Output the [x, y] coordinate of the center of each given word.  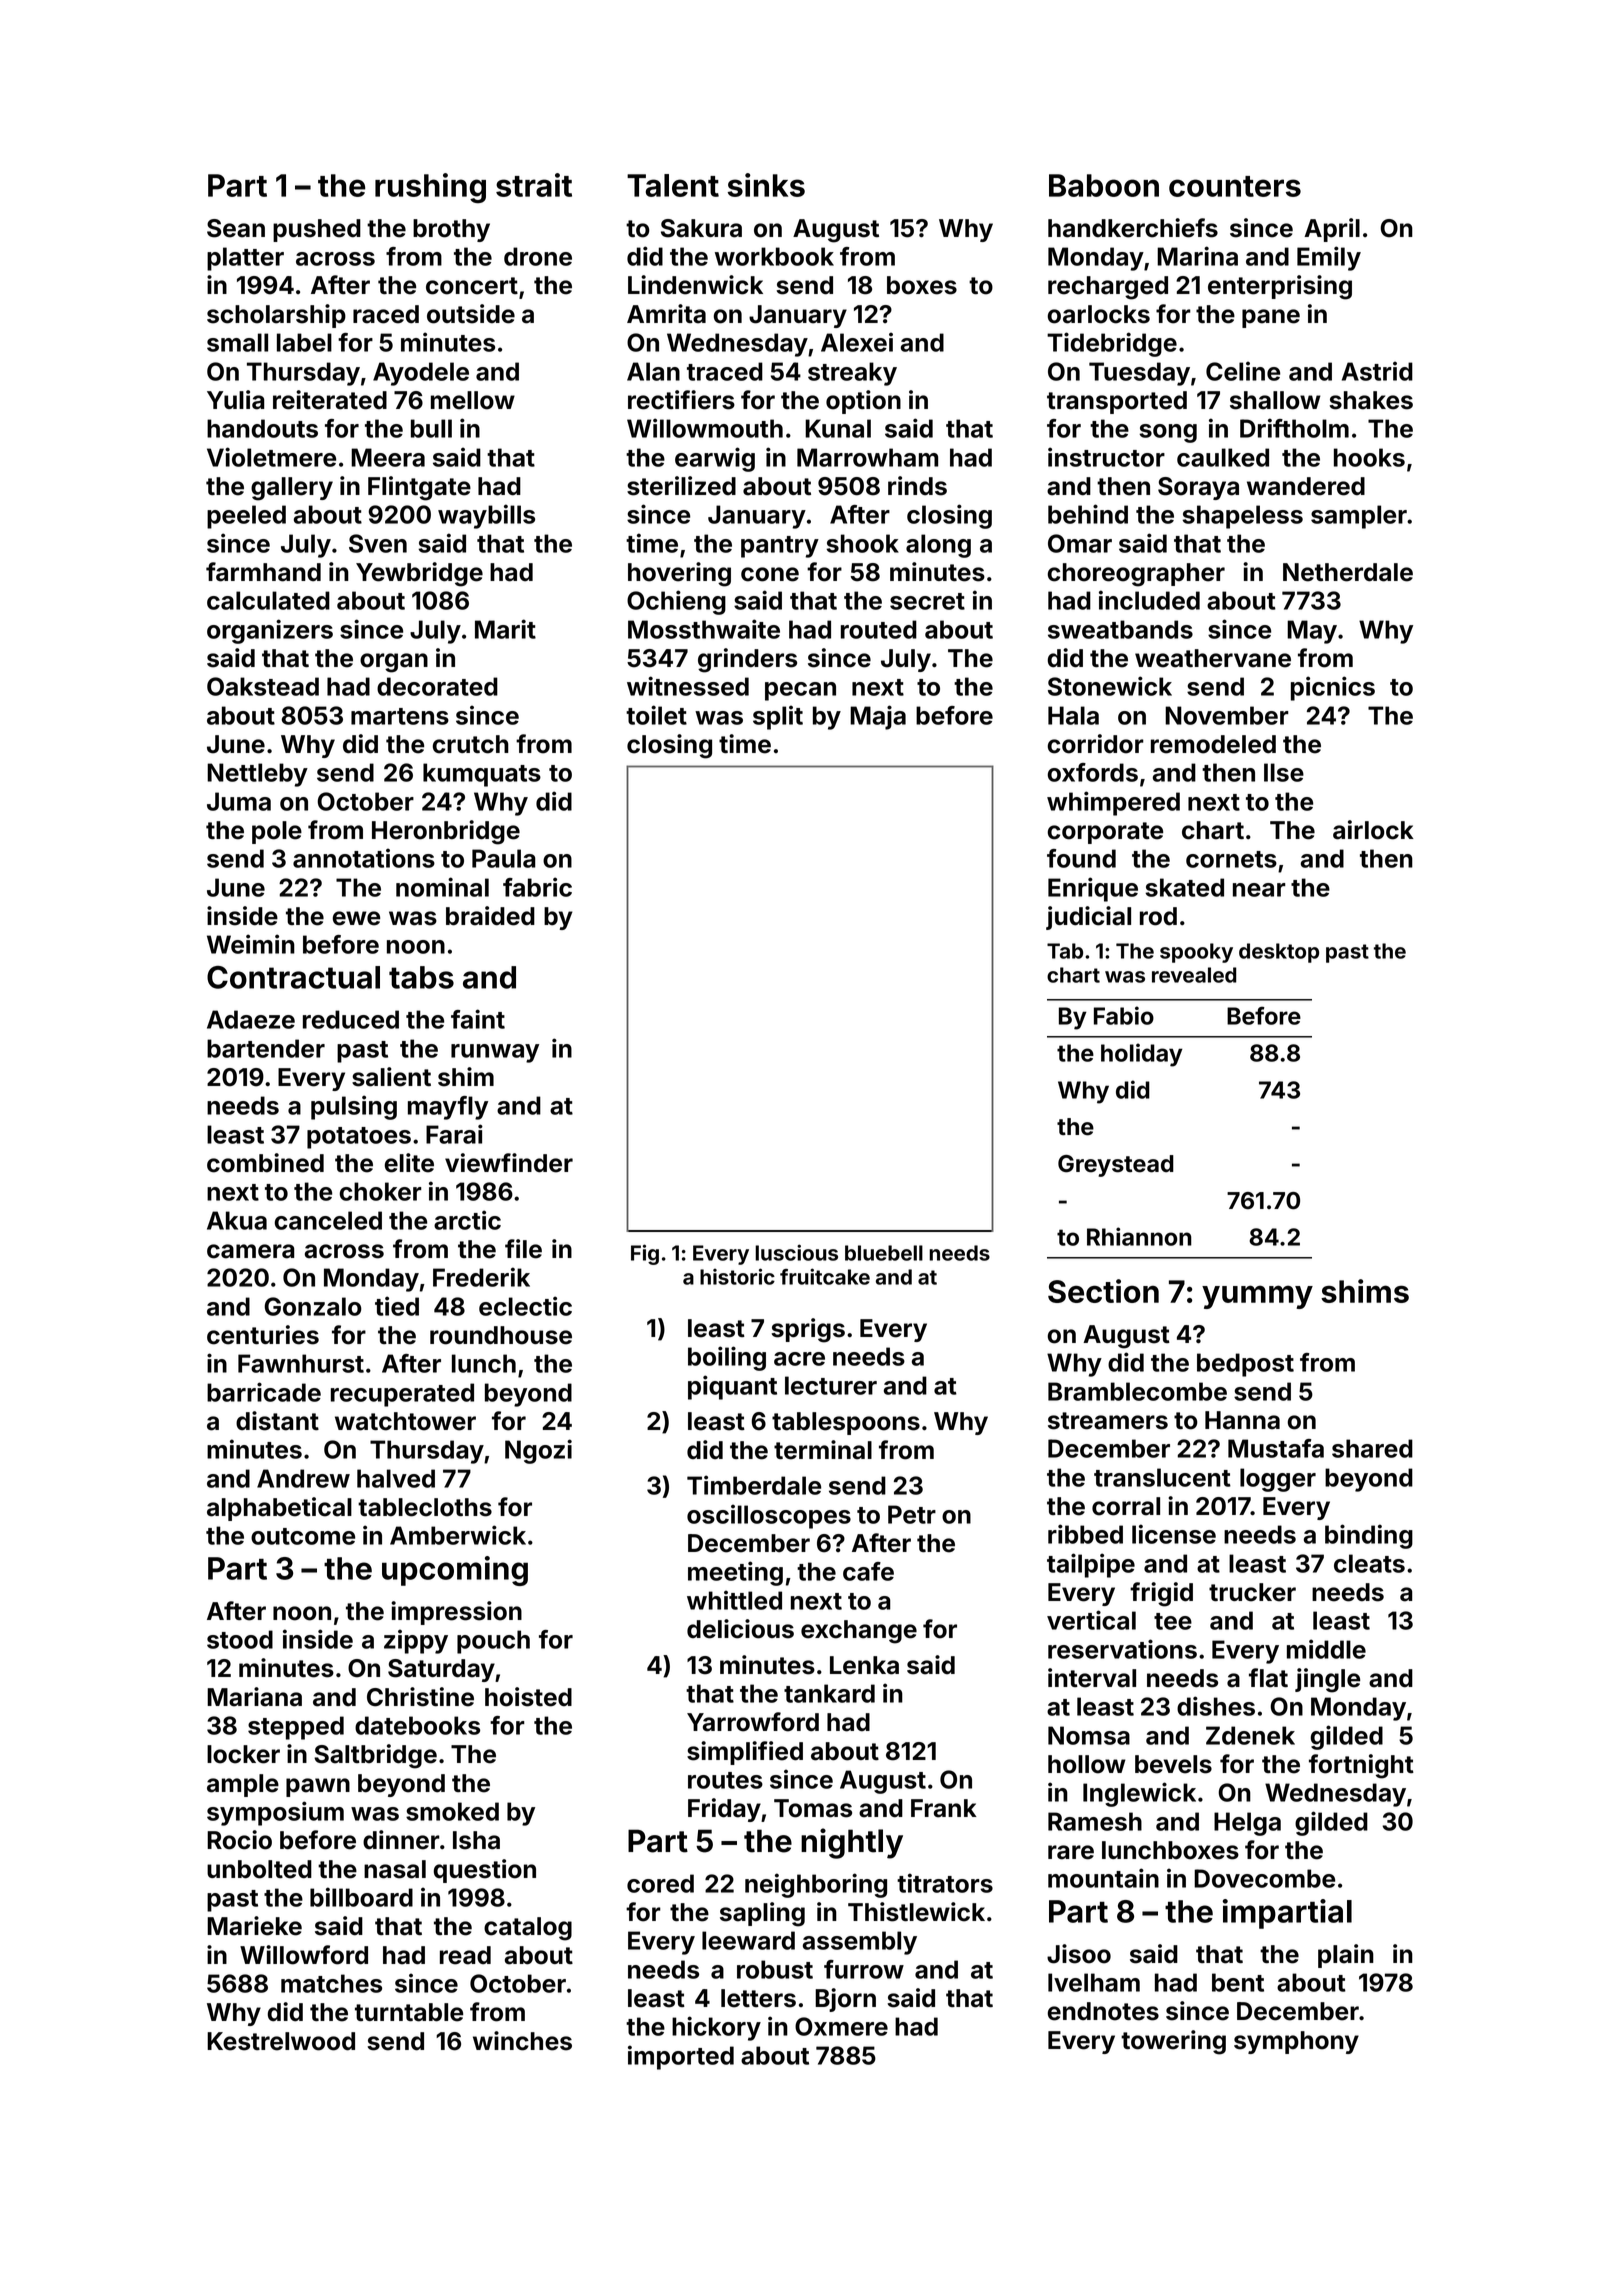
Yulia [235, 400]
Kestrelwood [281, 2041]
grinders [747, 660]
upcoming [455, 1571]
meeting [735, 1573]
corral [1126, 1506]
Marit [505, 629]
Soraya [1198, 488]
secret [927, 601]
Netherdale [1348, 572]
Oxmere [841, 2026]
